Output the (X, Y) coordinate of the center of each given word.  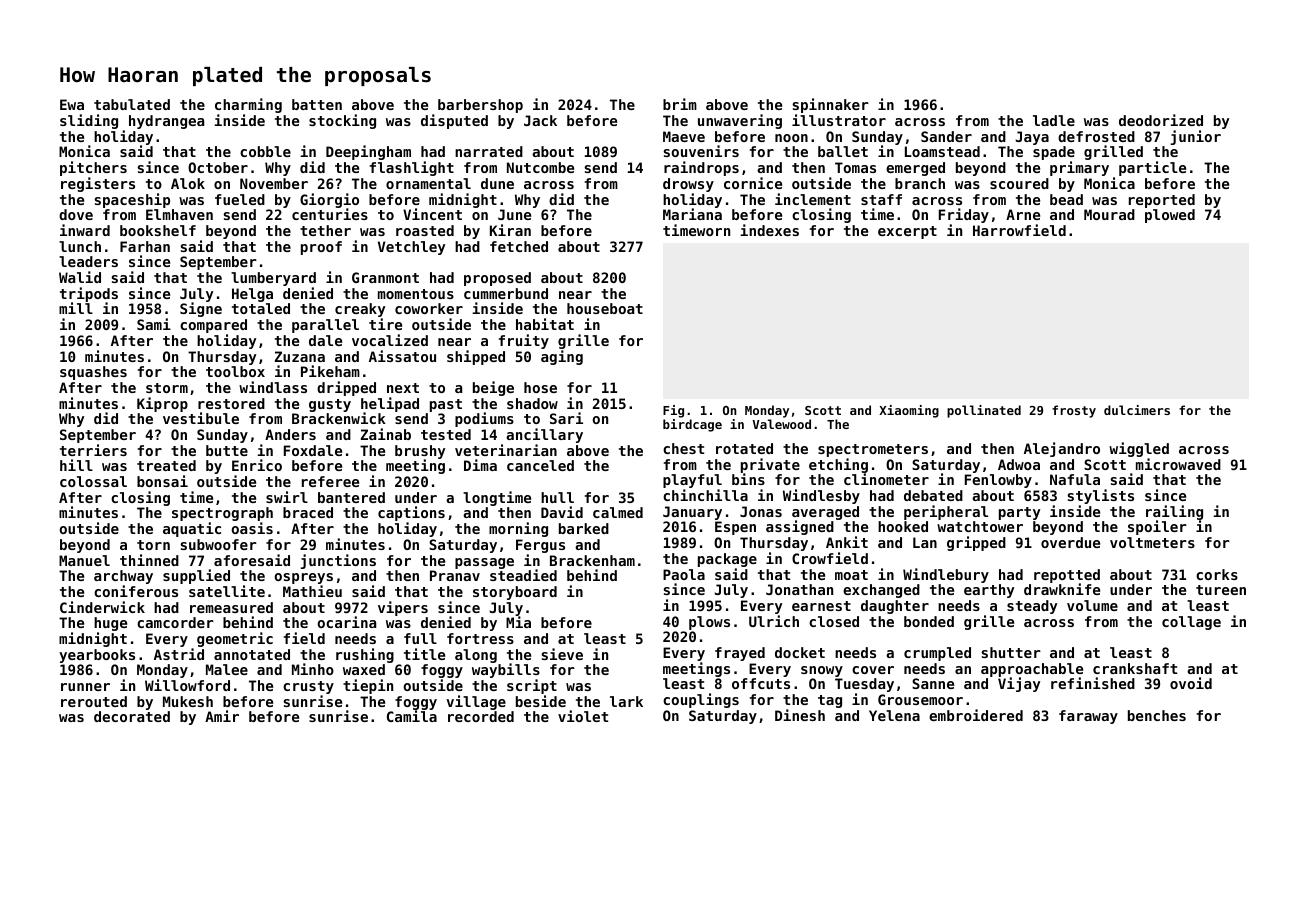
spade (1054, 154)
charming (248, 105)
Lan (925, 542)
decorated (132, 716)
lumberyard (273, 279)
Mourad (1109, 214)
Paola (684, 574)
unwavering (740, 121)
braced (308, 512)
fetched (519, 246)
